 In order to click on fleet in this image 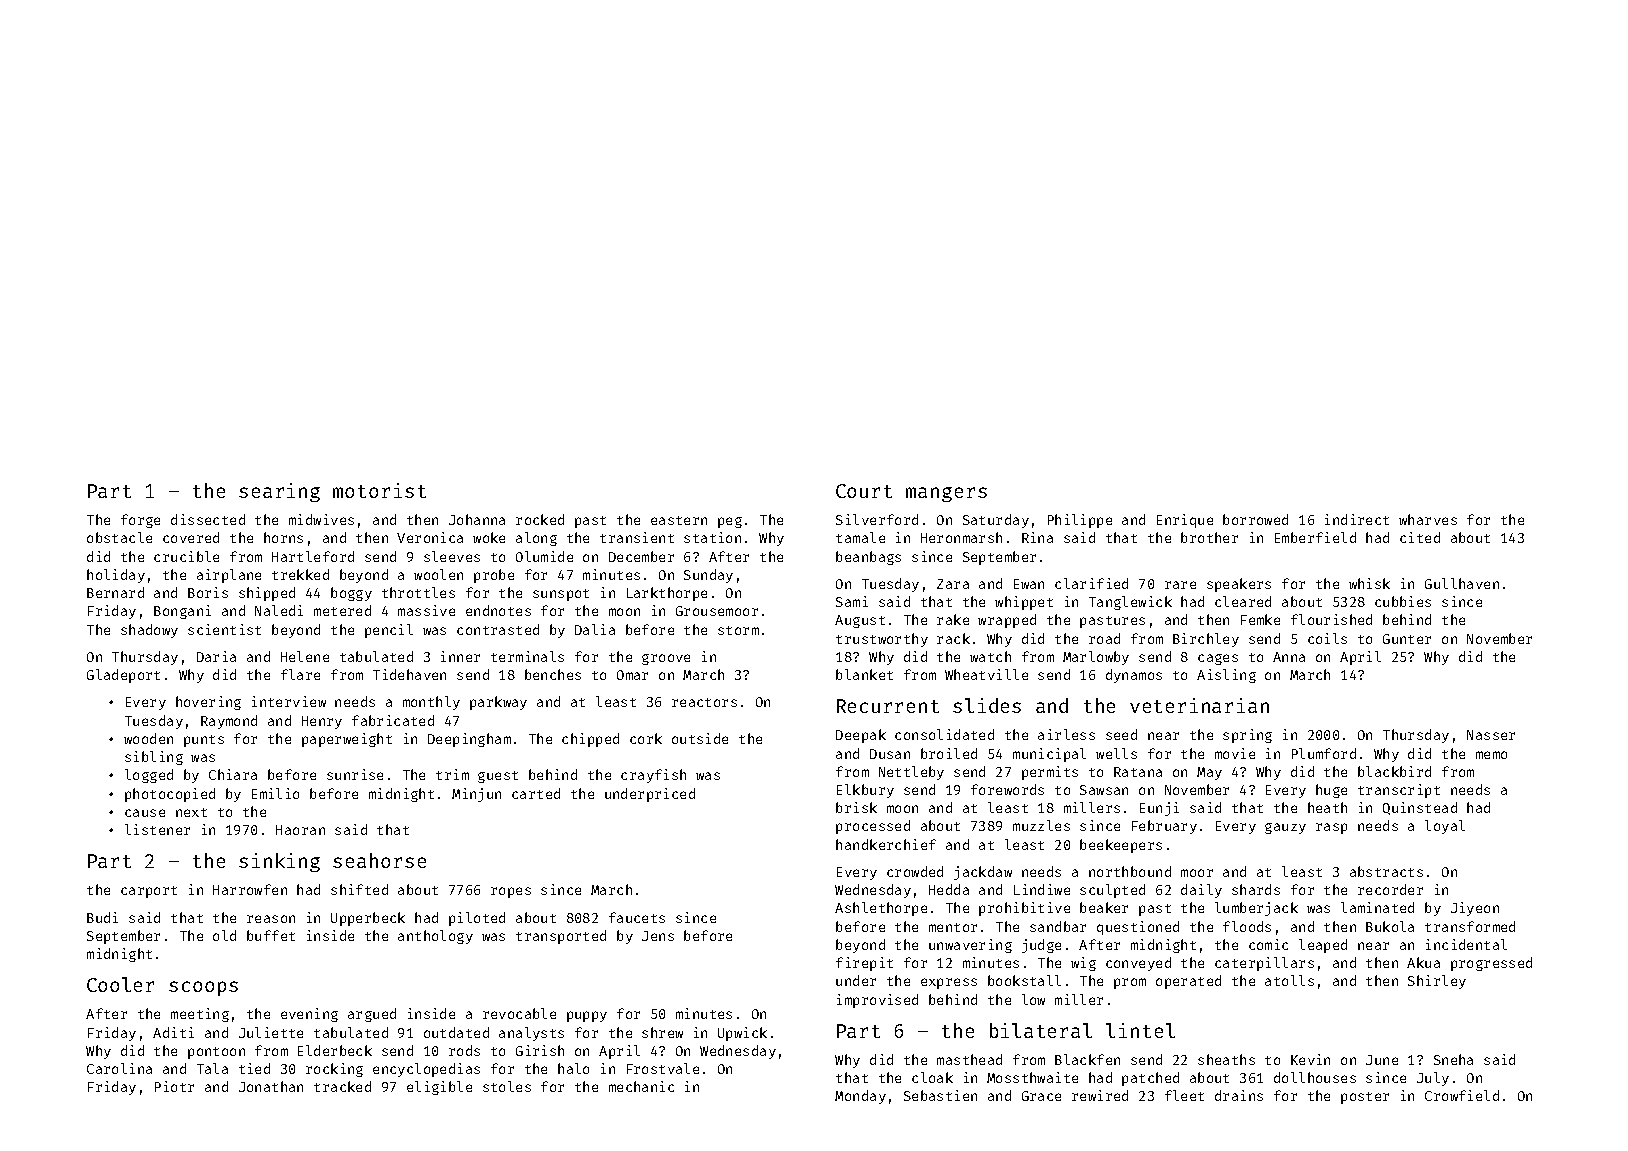, I will do `click(1184, 1095)`.
